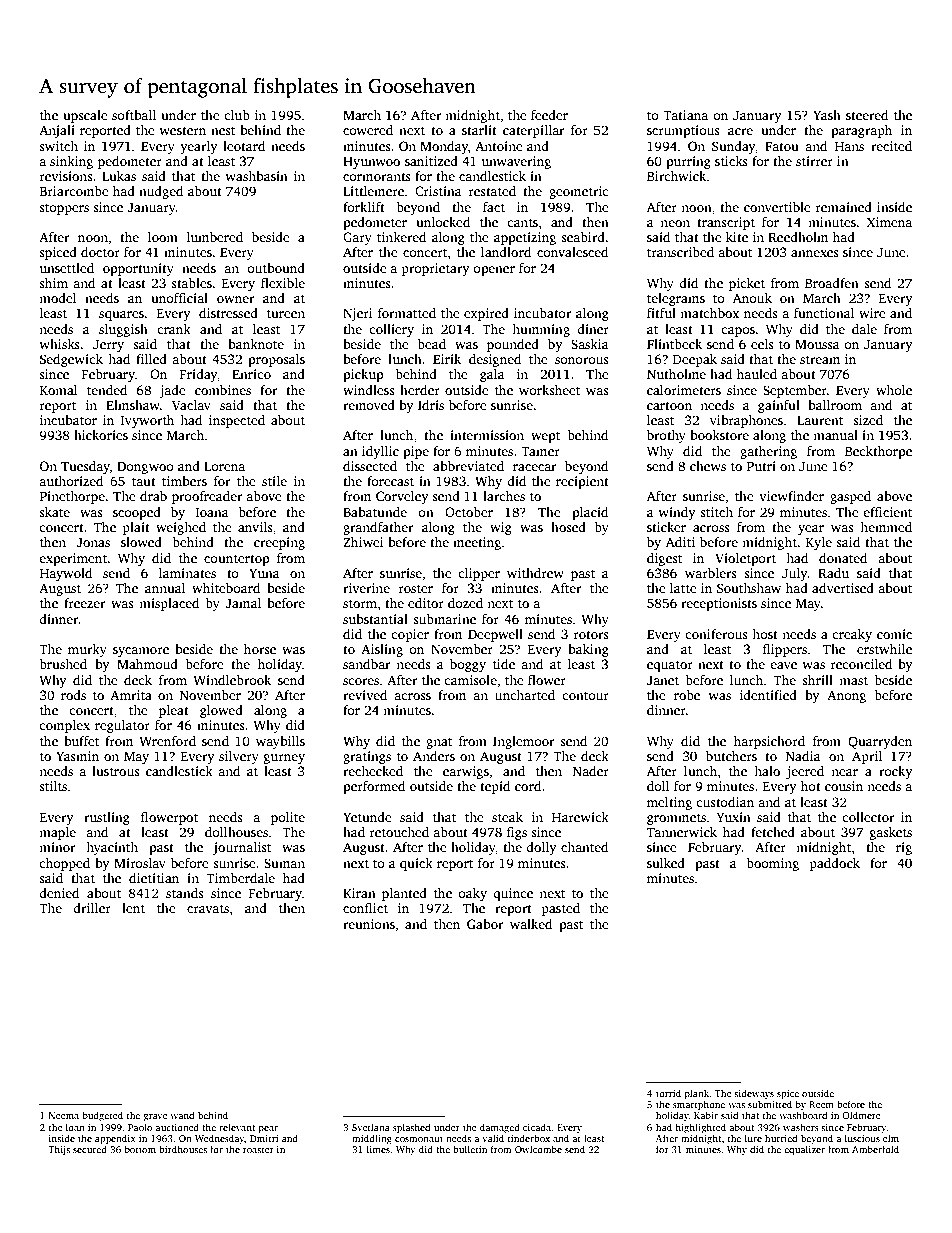  I want to click on Yash, so click(827, 115).
